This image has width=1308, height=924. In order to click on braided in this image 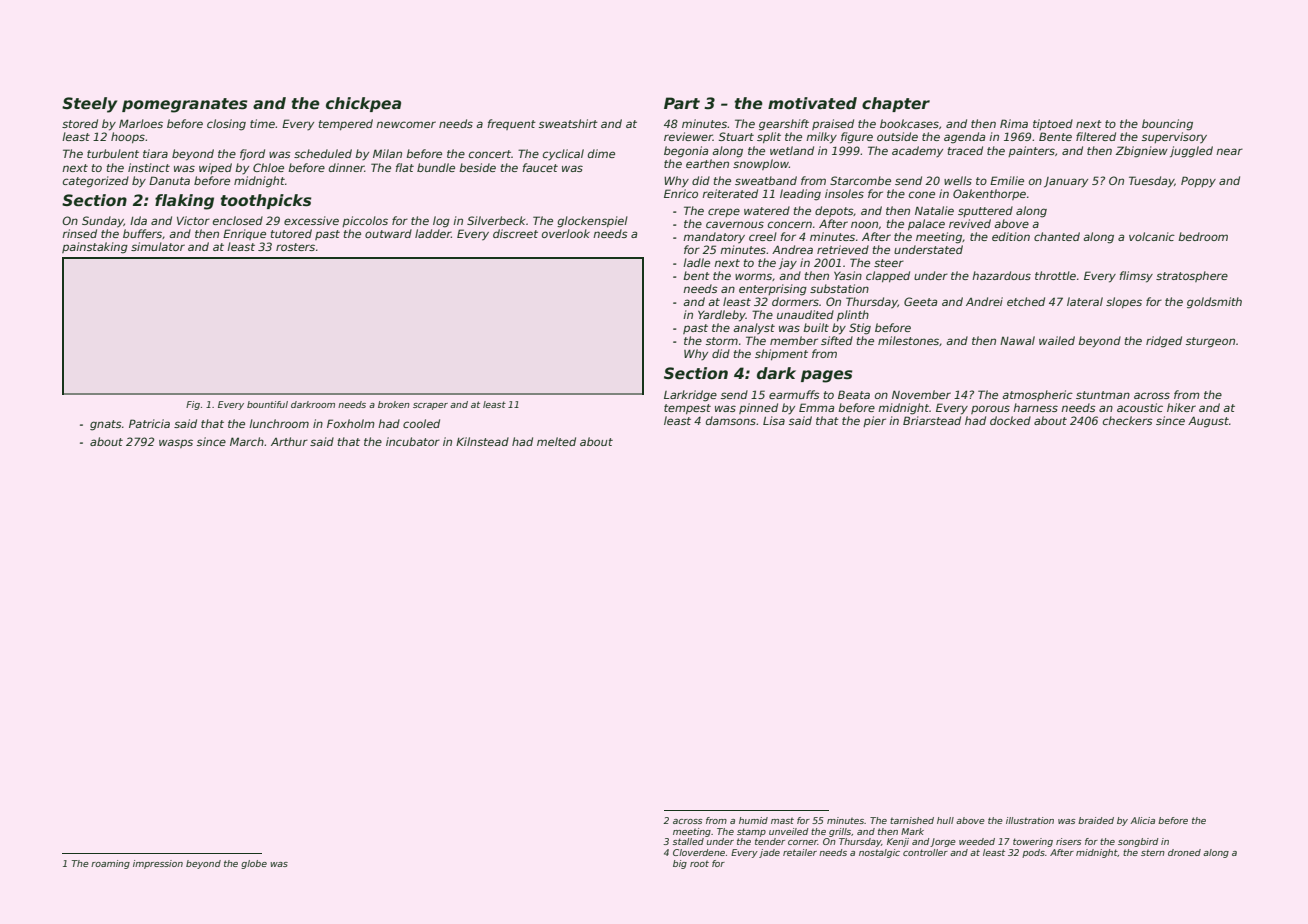, I will do `click(1096, 820)`.
